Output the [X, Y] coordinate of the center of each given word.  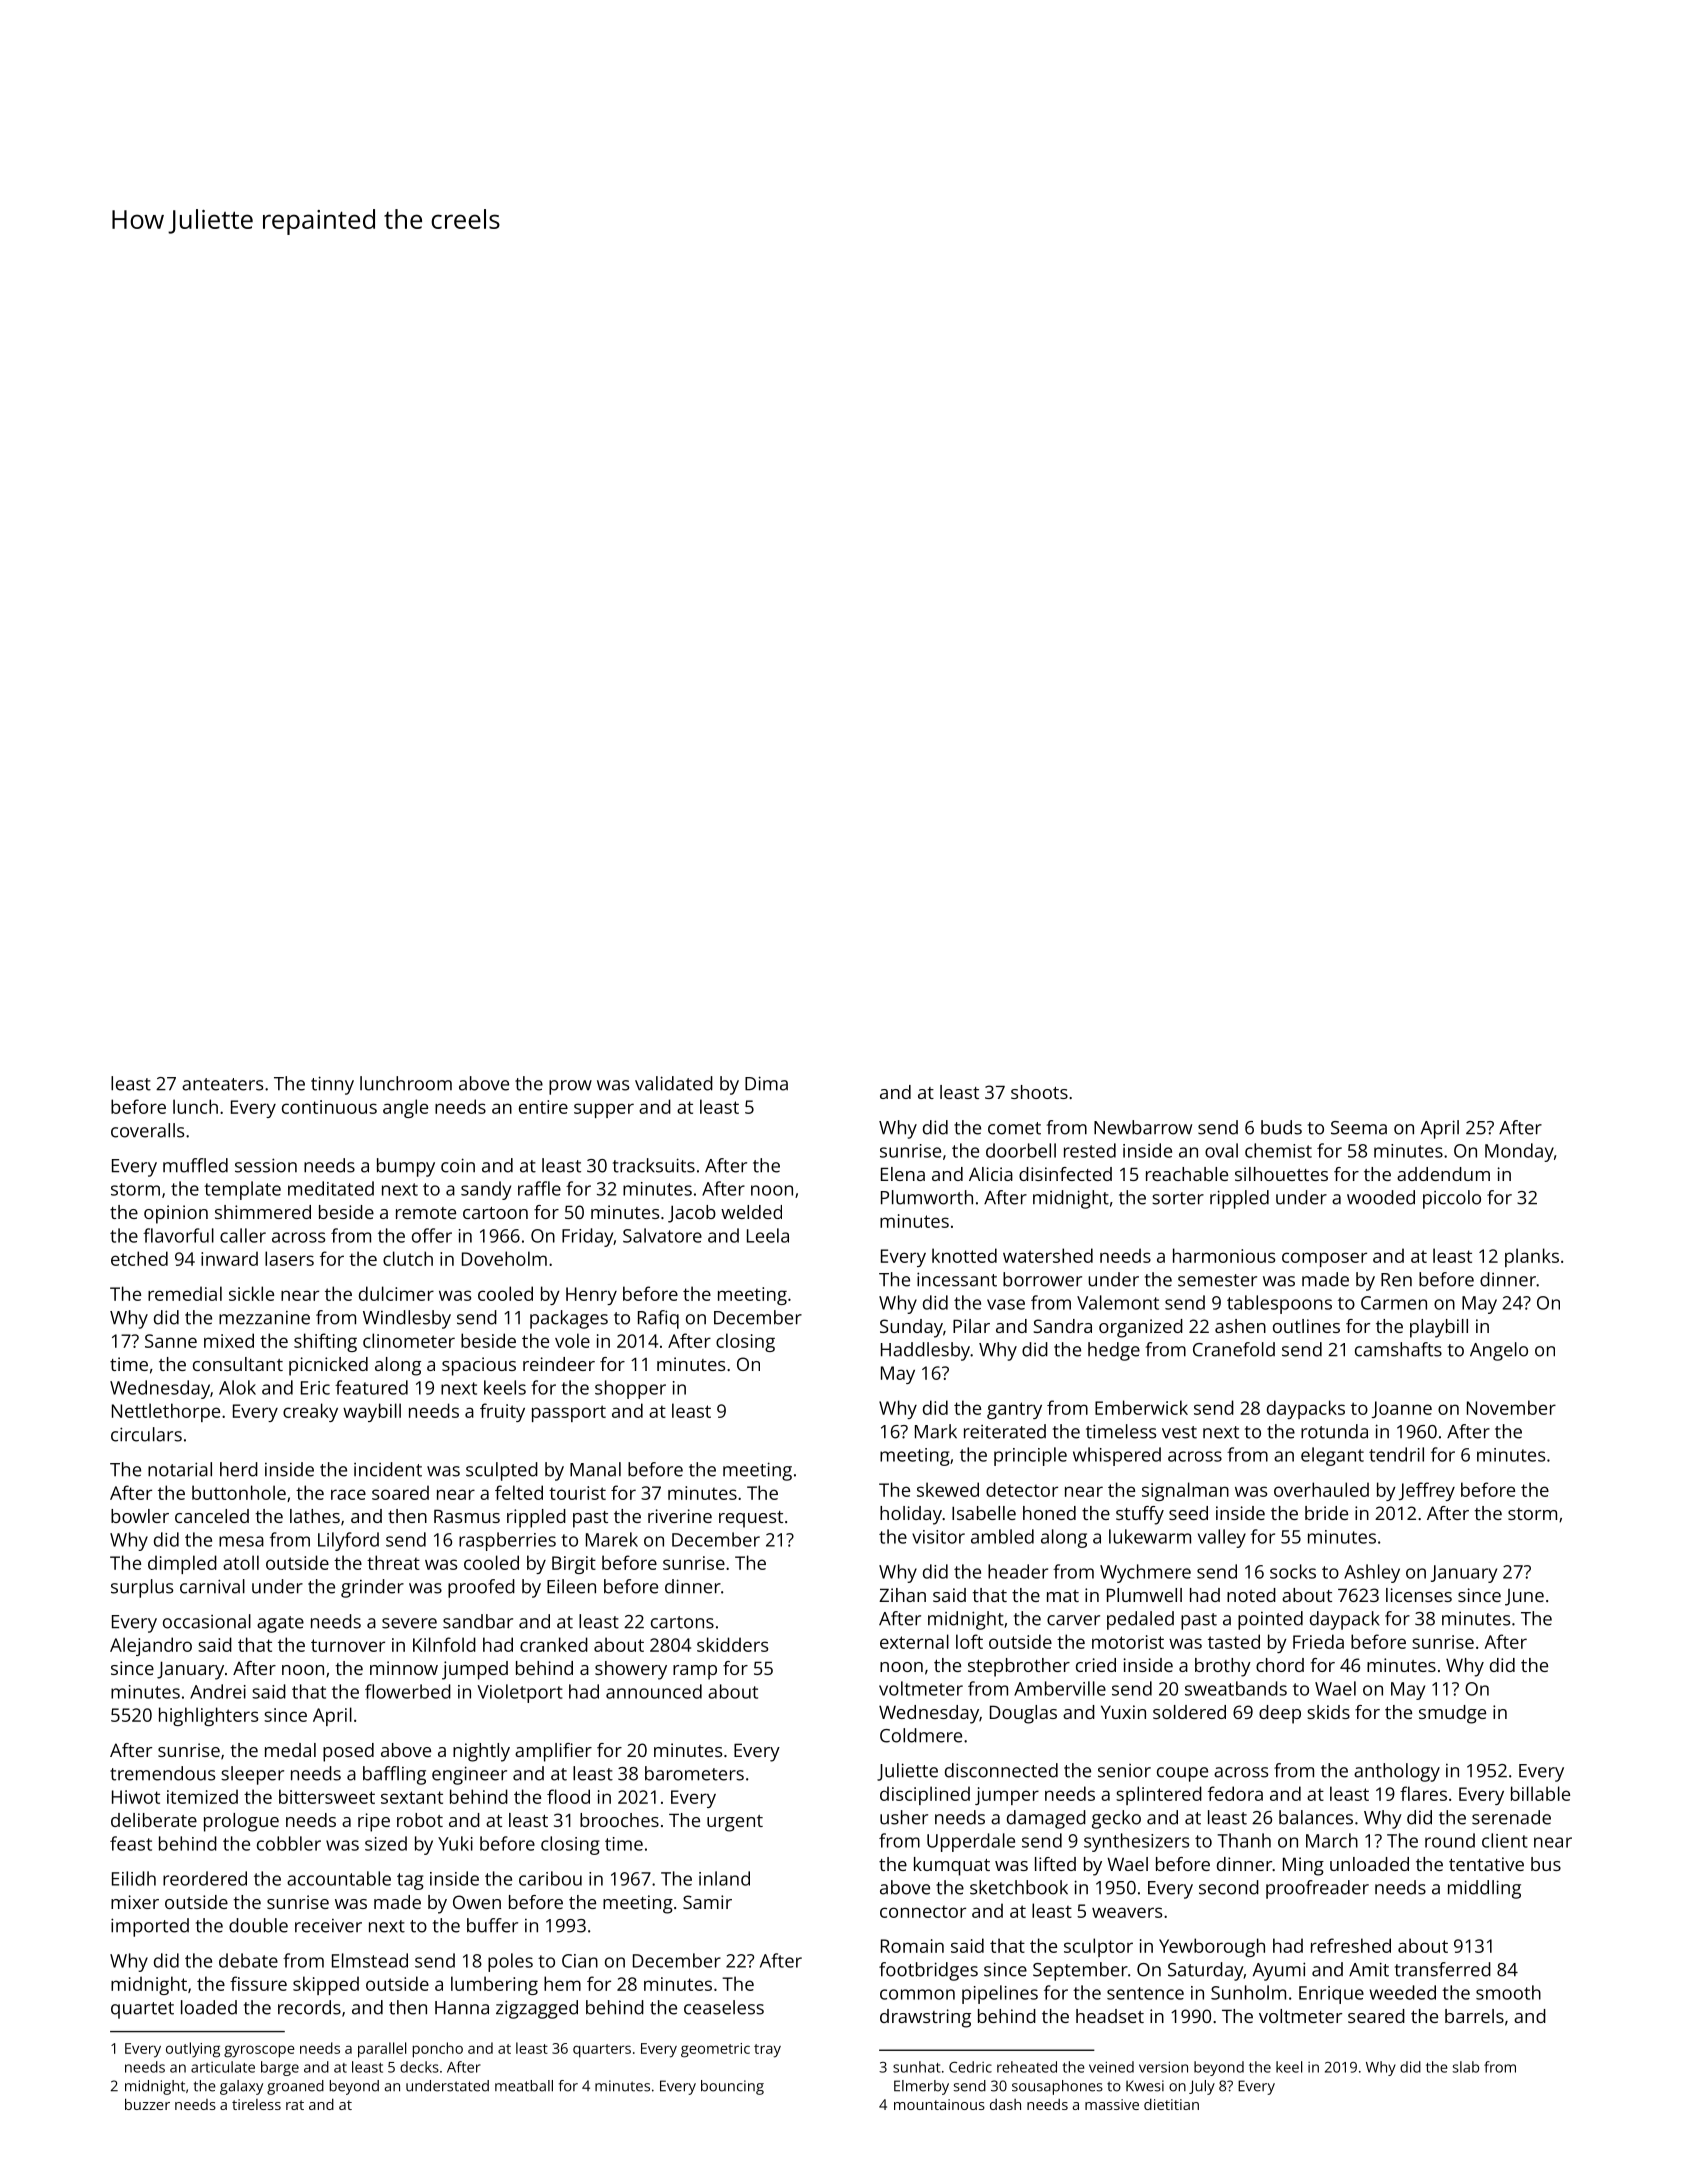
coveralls [147, 1130]
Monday [1519, 1152]
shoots [1039, 1092]
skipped [326, 1985]
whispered [1117, 1456]
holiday [911, 1515]
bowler [140, 1516]
